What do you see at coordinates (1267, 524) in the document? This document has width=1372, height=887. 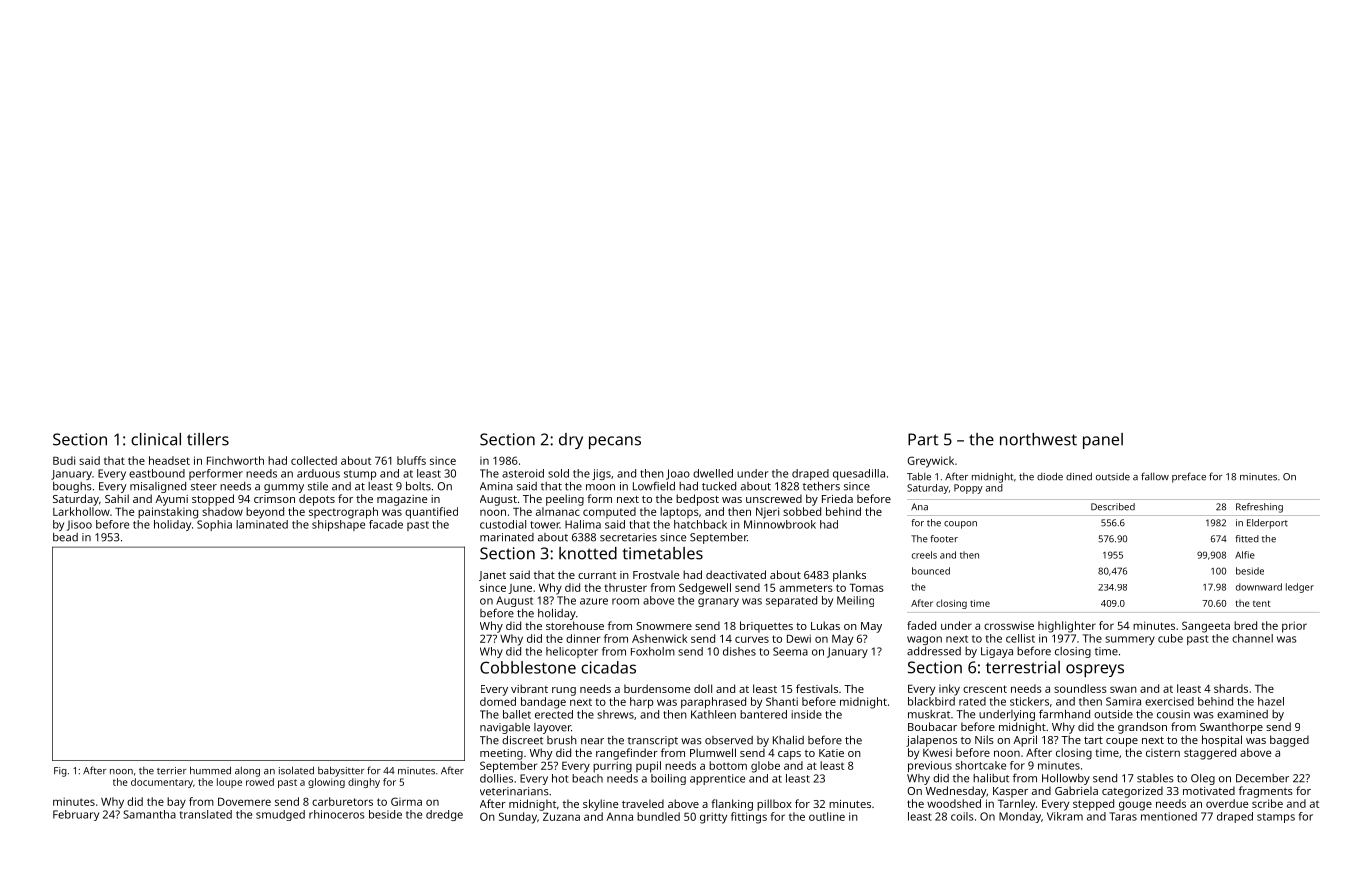 I see `Elderport` at bounding box center [1267, 524].
